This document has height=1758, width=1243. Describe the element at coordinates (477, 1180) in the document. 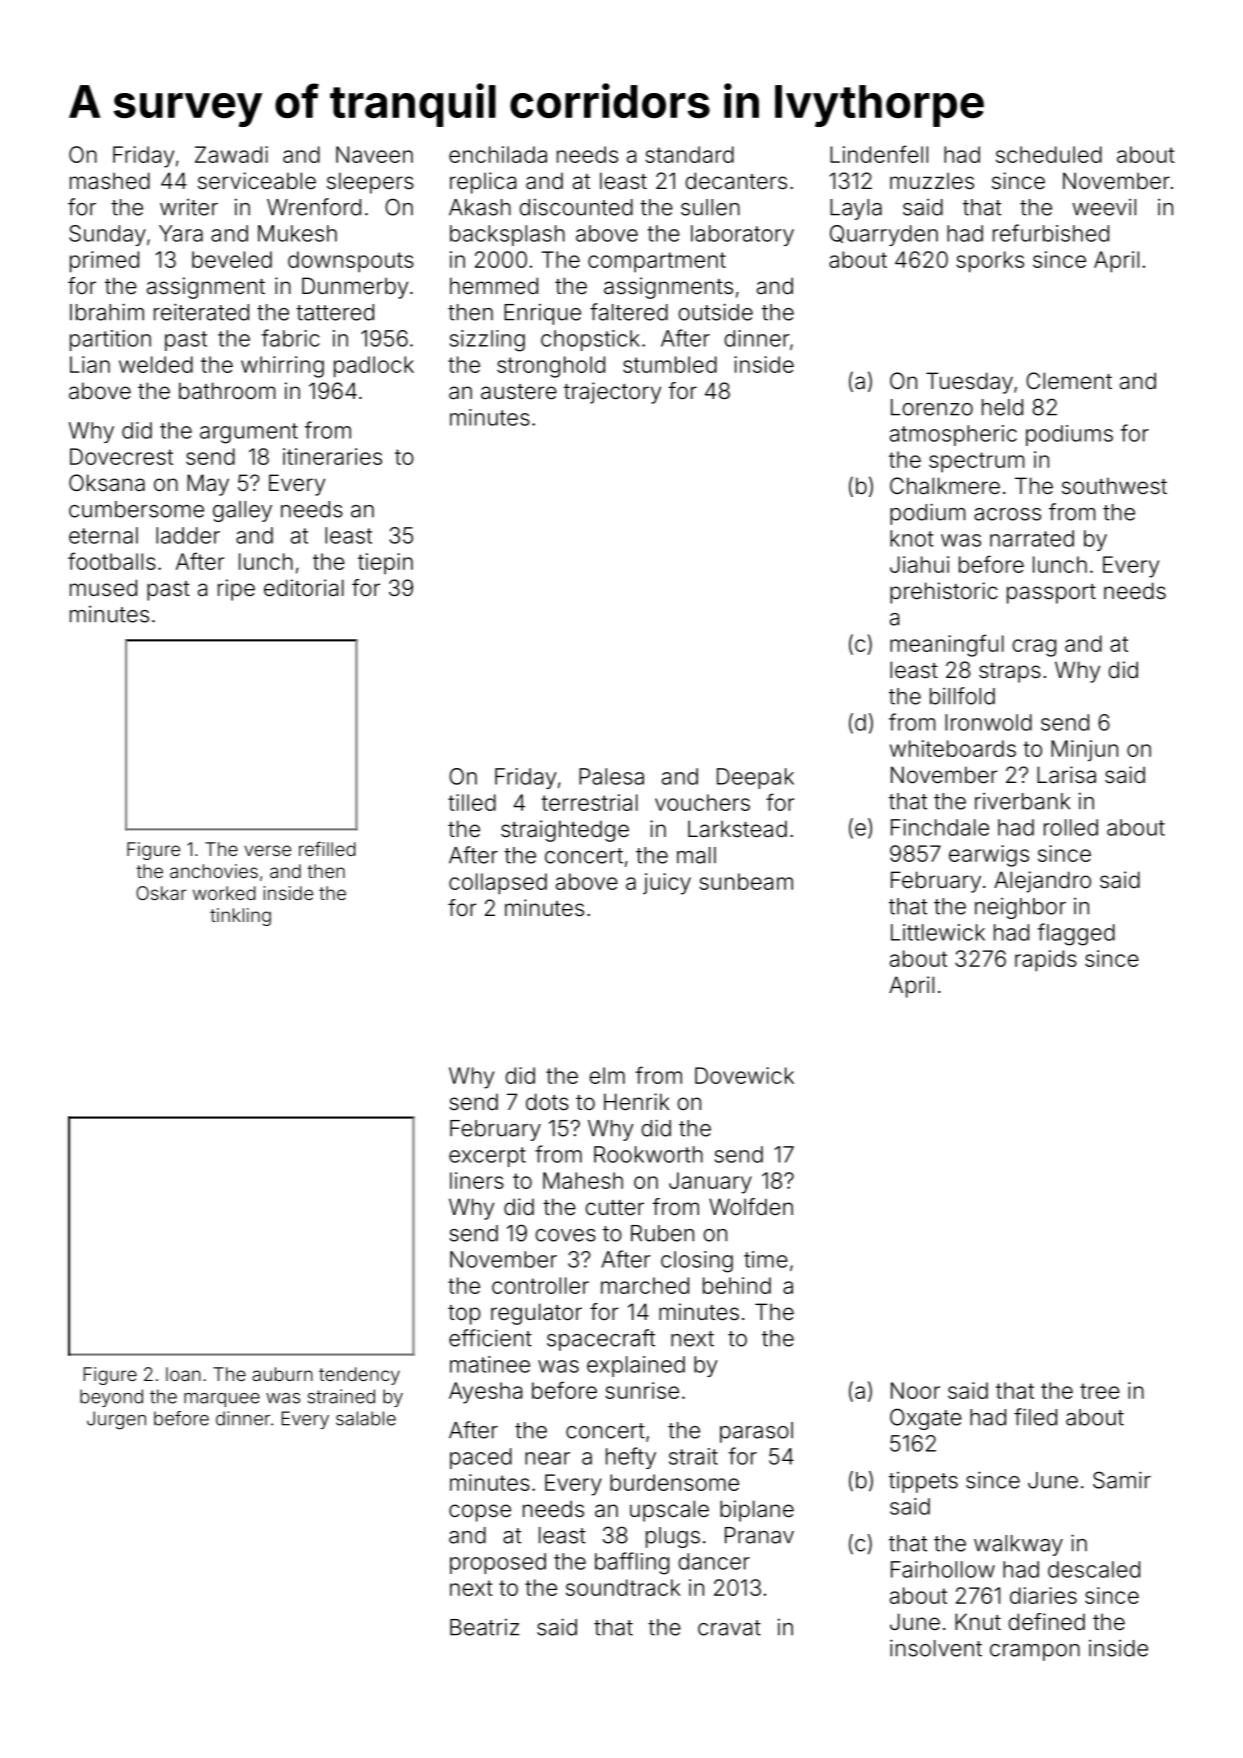

I see `liners` at that location.
